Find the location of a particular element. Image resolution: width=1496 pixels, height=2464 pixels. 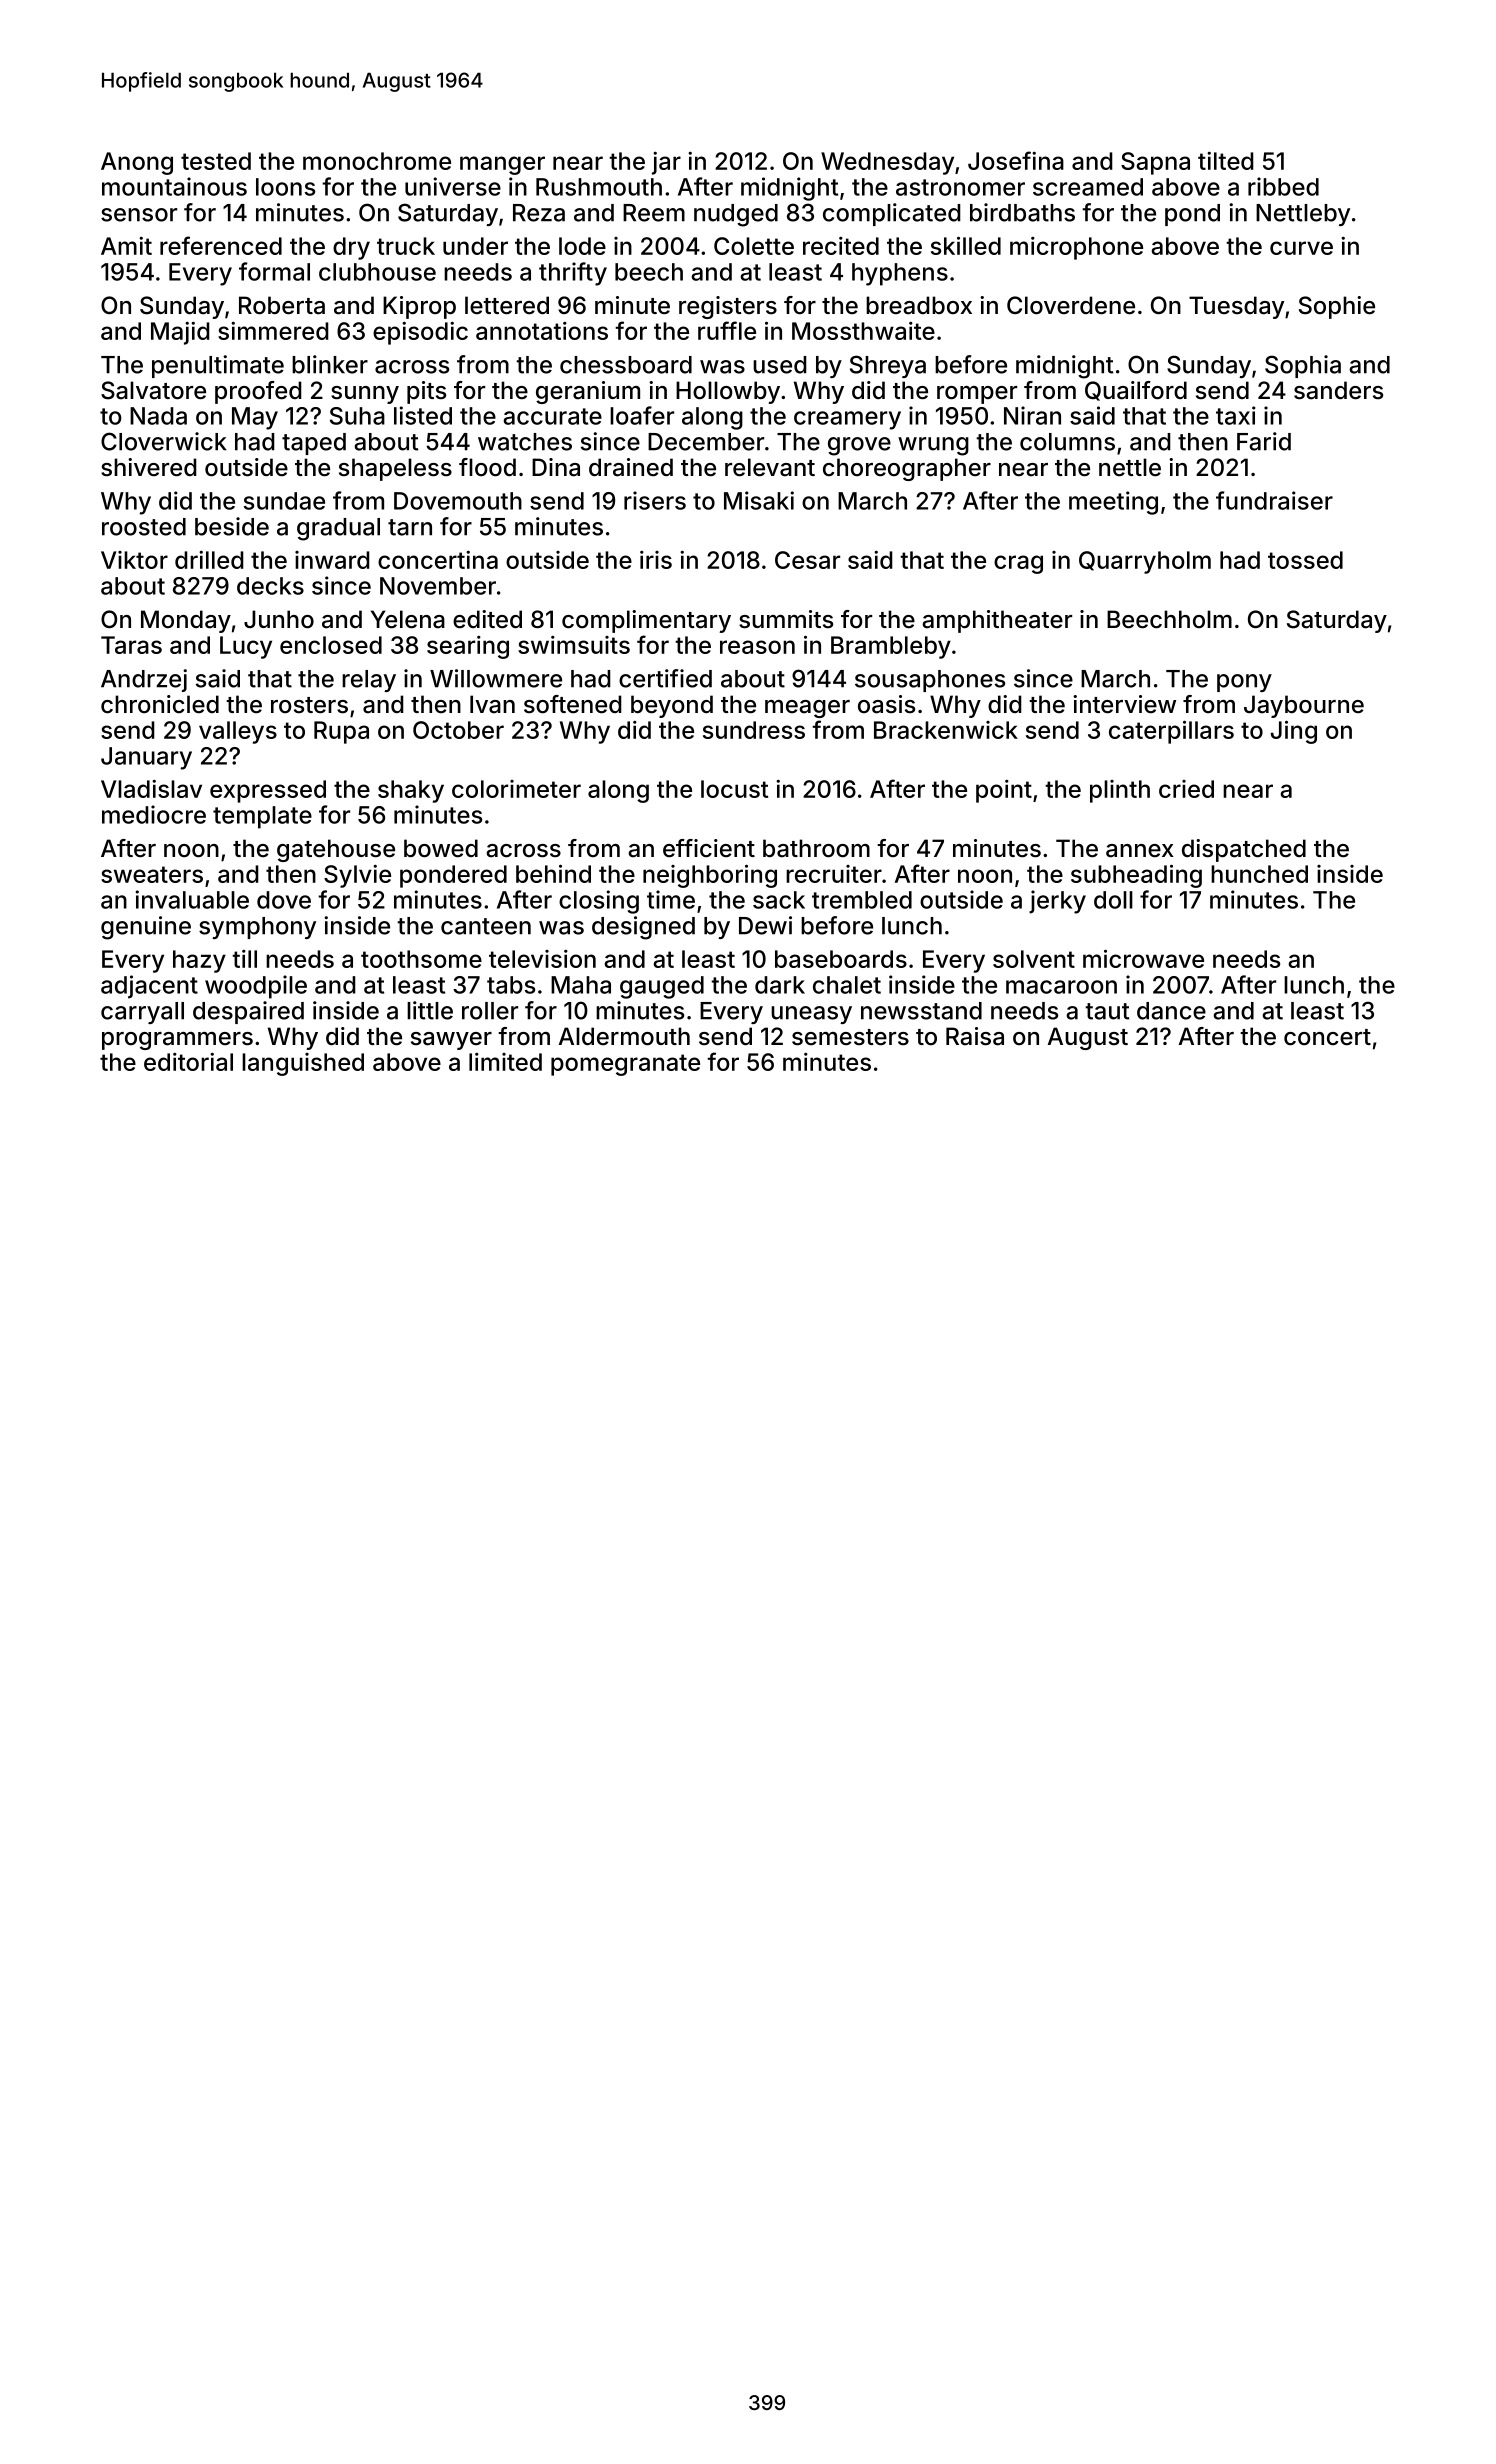

genuine is located at coordinates (146, 928).
